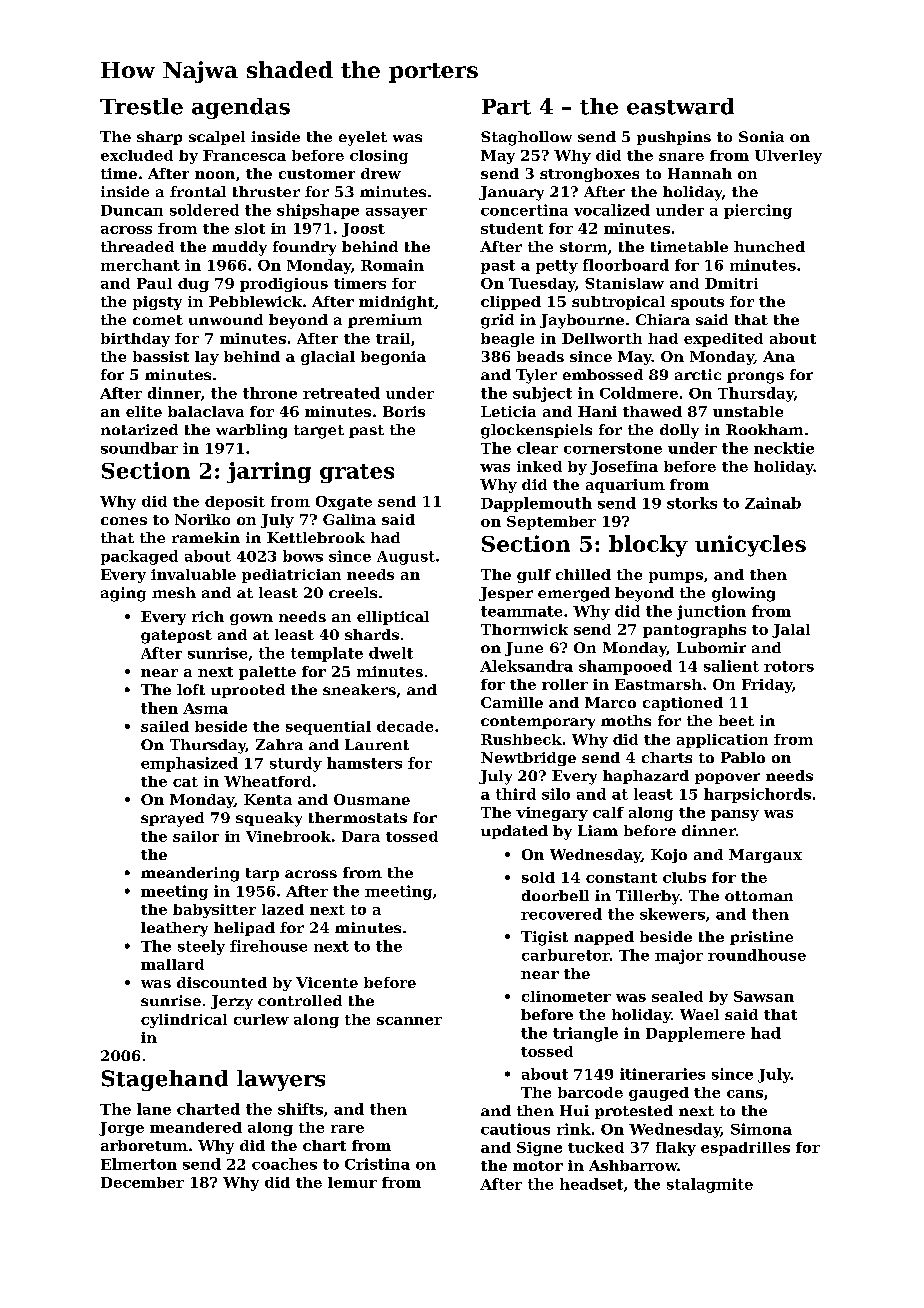 The width and height of the screenshot is (924, 1308). What do you see at coordinates (208, 616) in the screenshot?
I see `rich` at bounding box center [208, 616].
